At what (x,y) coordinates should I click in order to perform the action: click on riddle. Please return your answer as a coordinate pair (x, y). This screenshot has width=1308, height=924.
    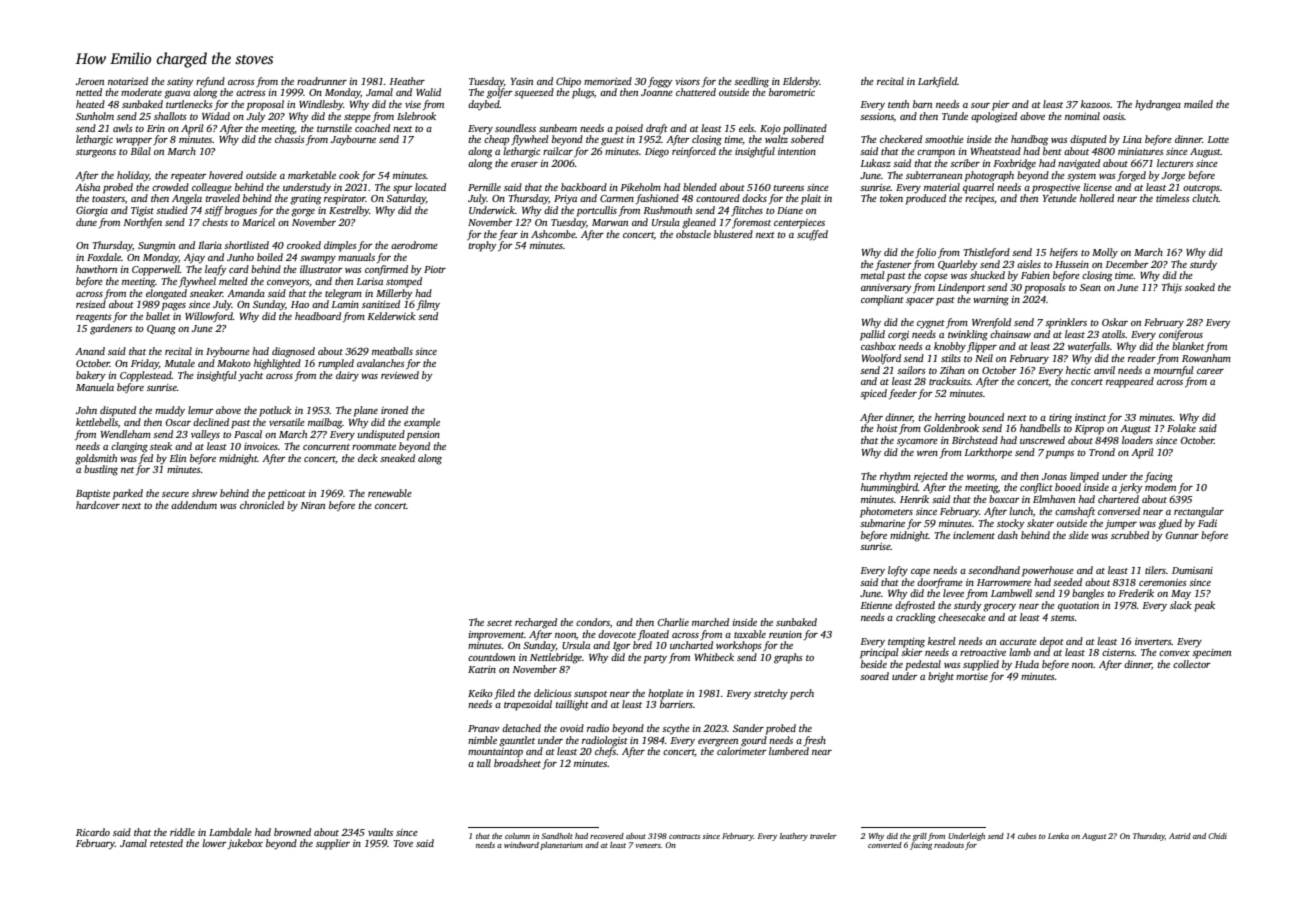
    Looking at the image, I should click on (182, 832).
